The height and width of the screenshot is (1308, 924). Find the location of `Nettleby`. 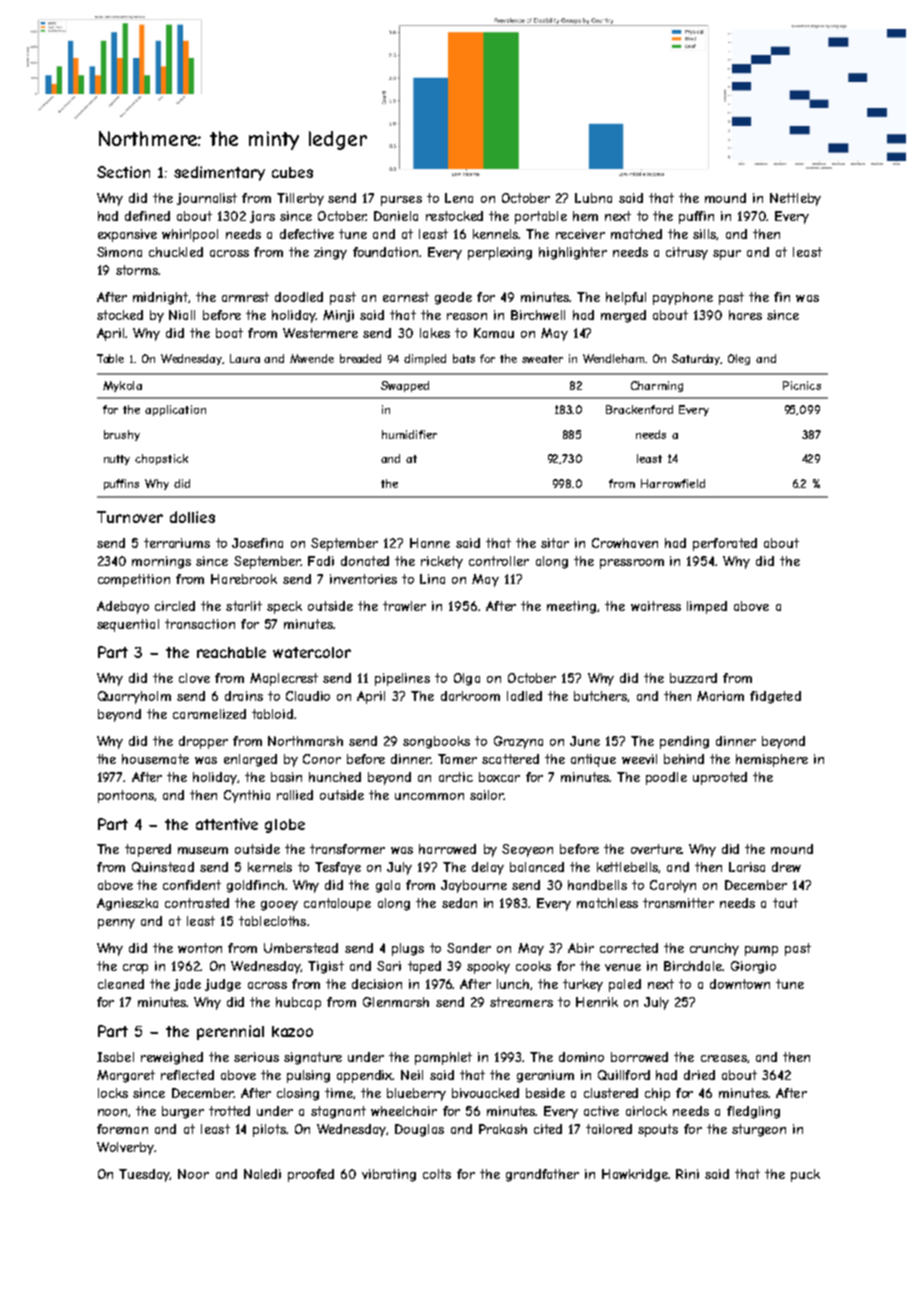

Nettleby is located at coordinates (795, 199).
